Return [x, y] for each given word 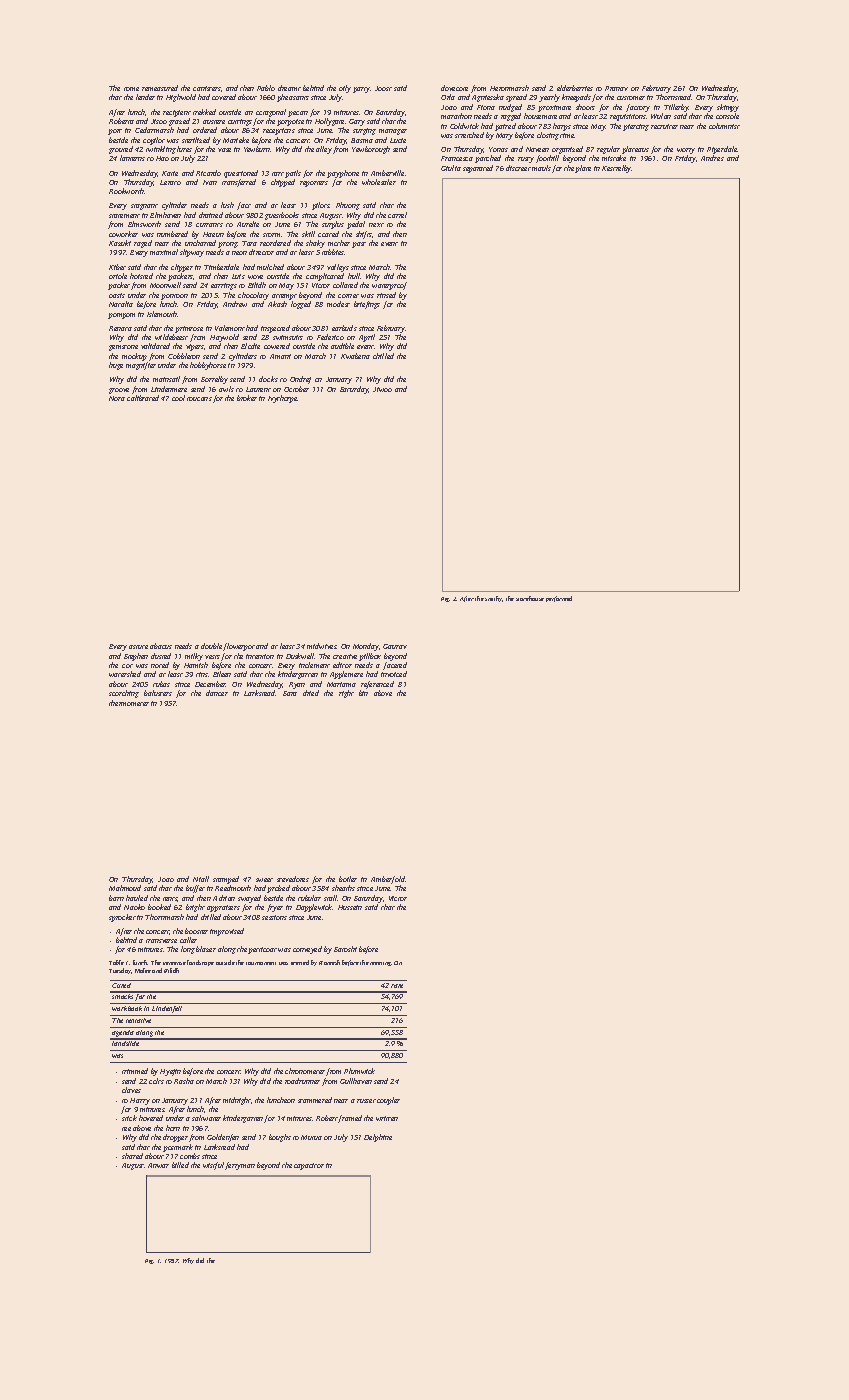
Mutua [311, 1137]
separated [478, 169]
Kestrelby [617, 169]
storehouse [530, 598]
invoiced [394, 674]
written [387, 1118]
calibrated [143, 398]
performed [559, 599]
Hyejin [170, 1072]
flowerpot [239, 647]
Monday [366, 647]
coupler [388, 1101]
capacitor [309, 1166]
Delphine [378, 1138]
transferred [239, 183]
